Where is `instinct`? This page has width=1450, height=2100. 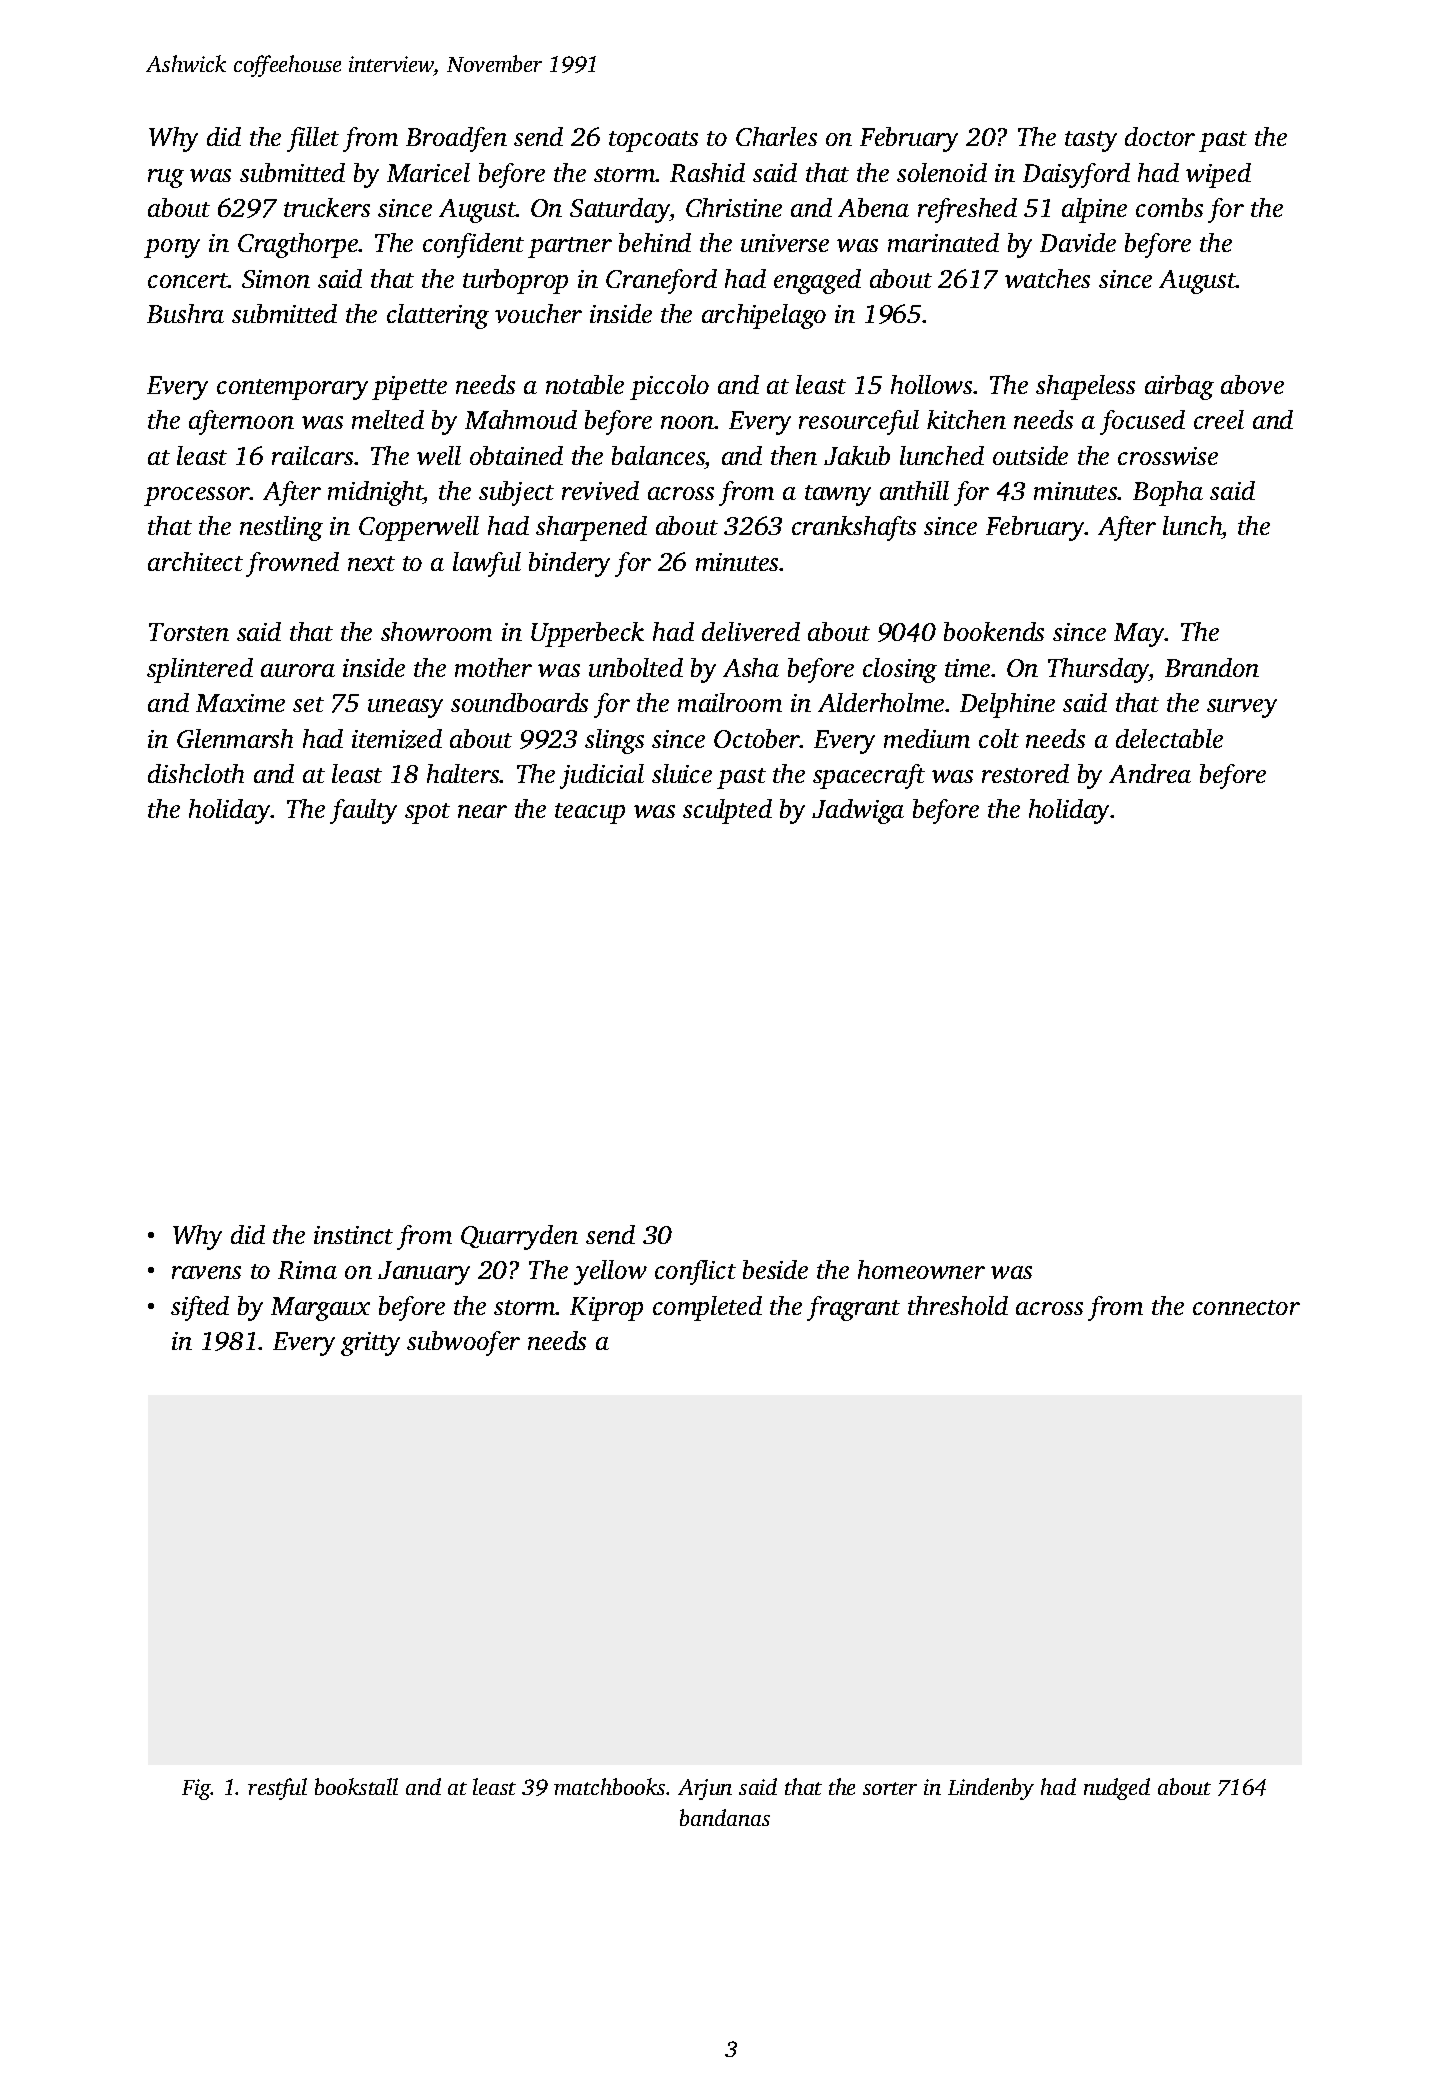 instinct is located at coordinates (353, 1235).
